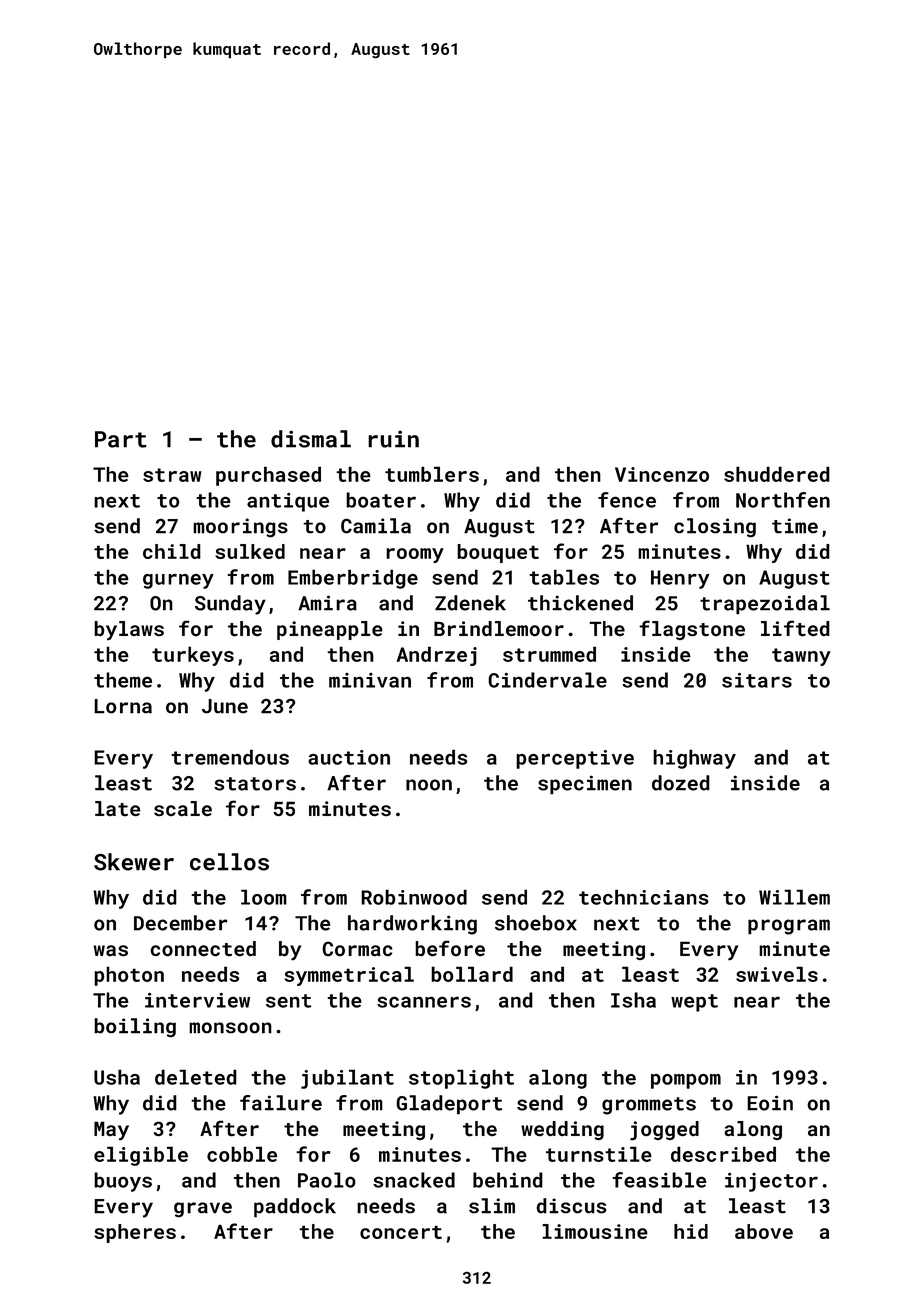  What do you see at coordinates (536, 923) in the screenshot?
I see `shoebox` at bounding box center [536, 923].
